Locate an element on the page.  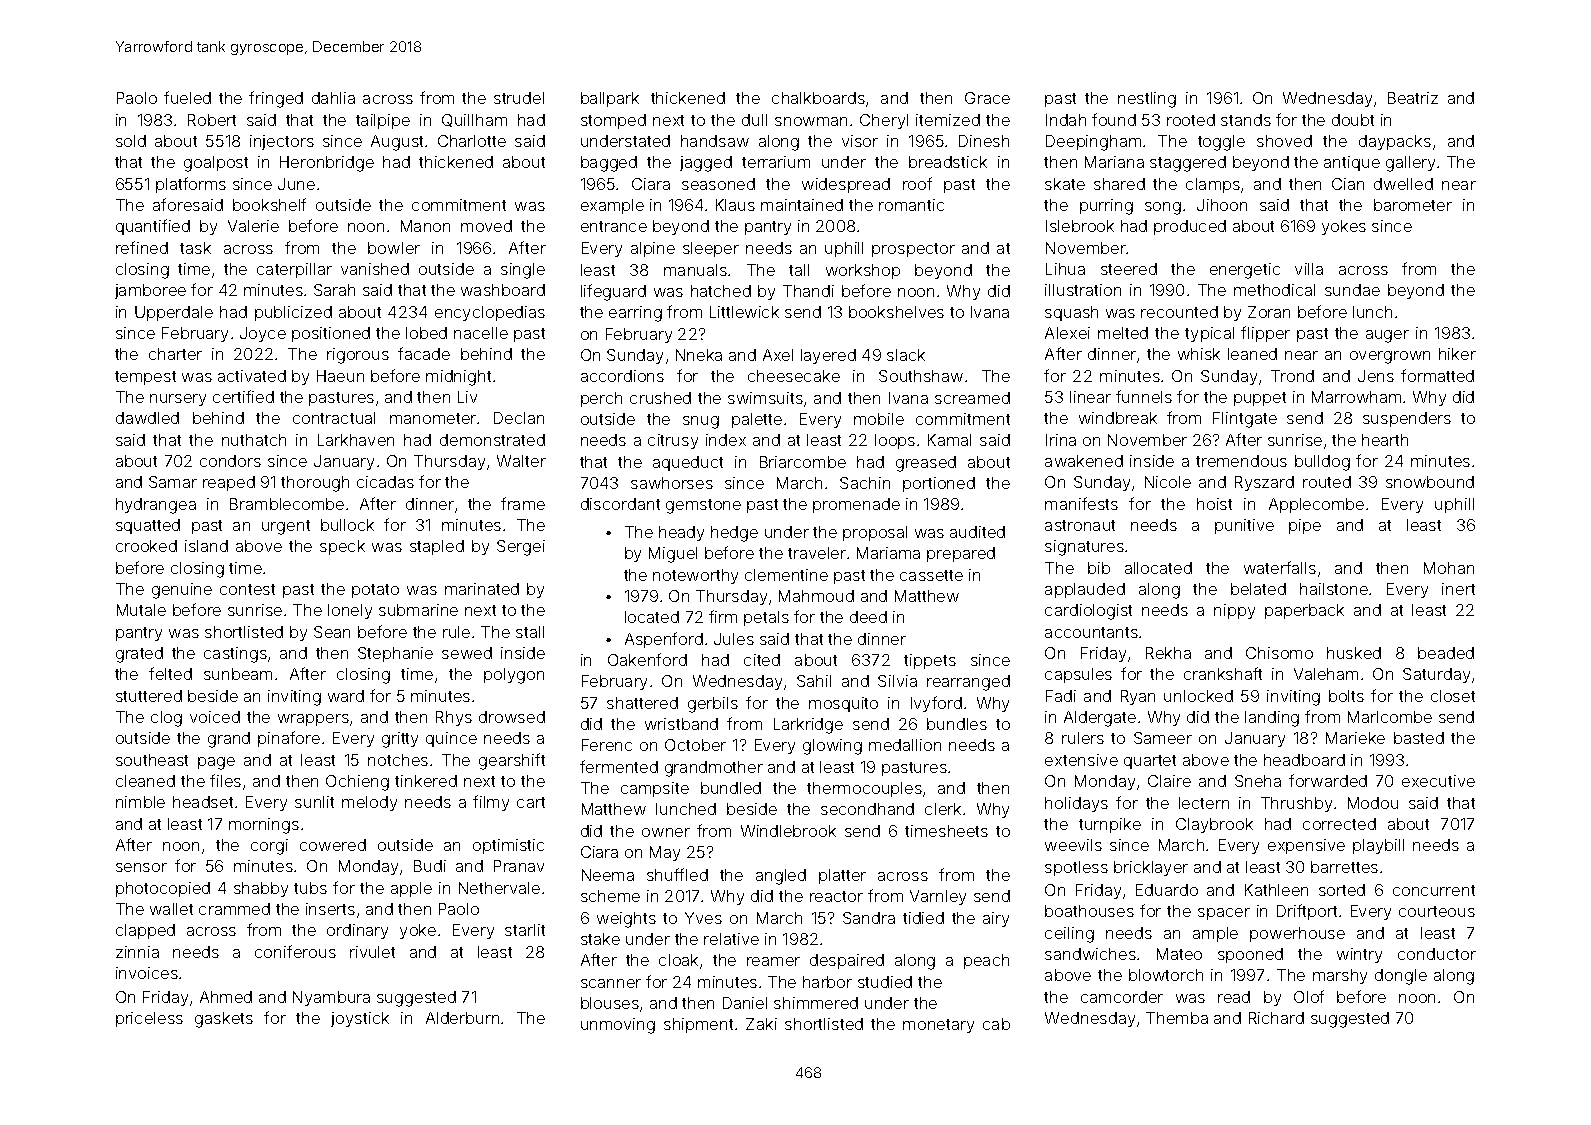
Islebrook is located at coordinates (1080, 226).
